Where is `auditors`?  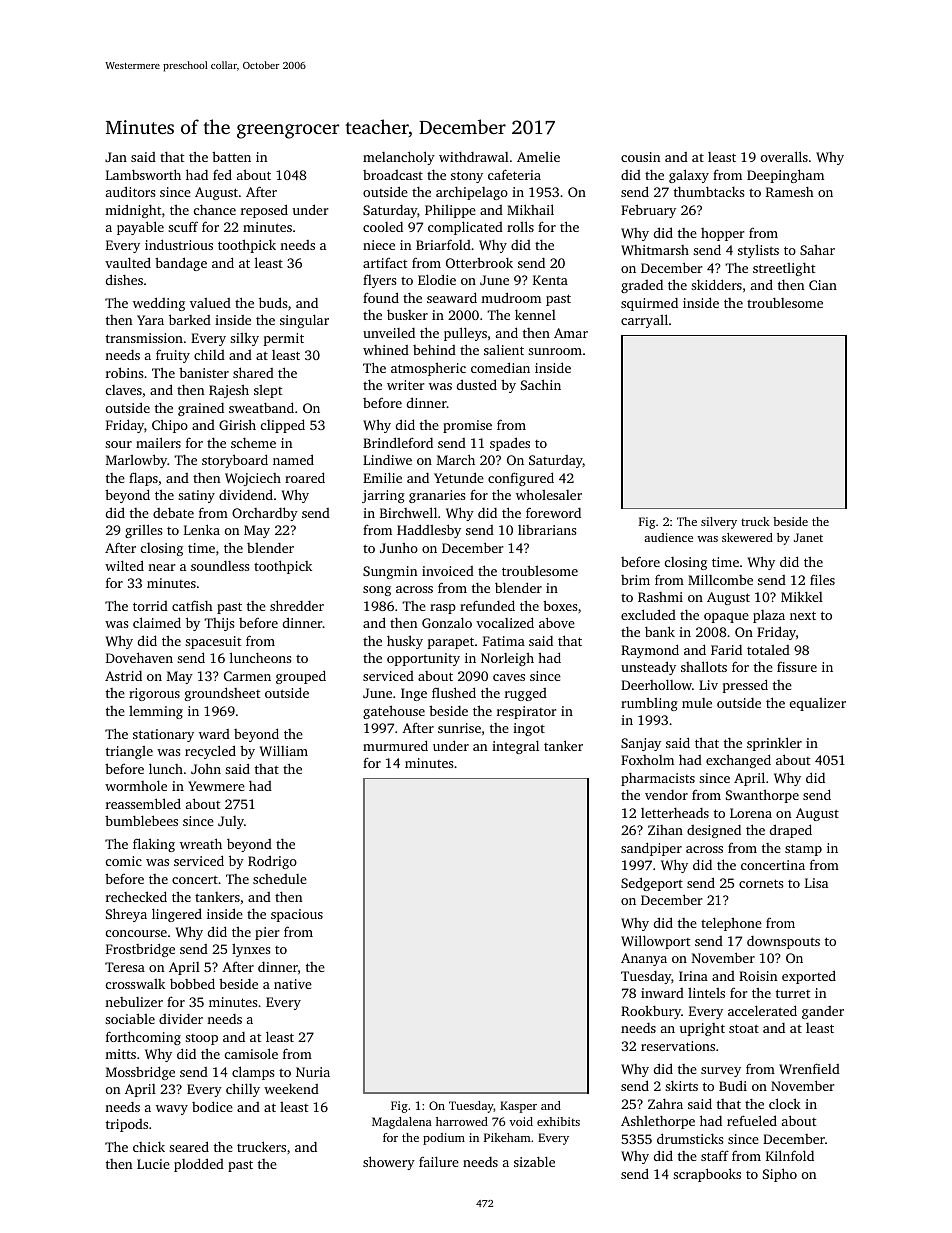
auditors is located at coordinates (130, 191).
